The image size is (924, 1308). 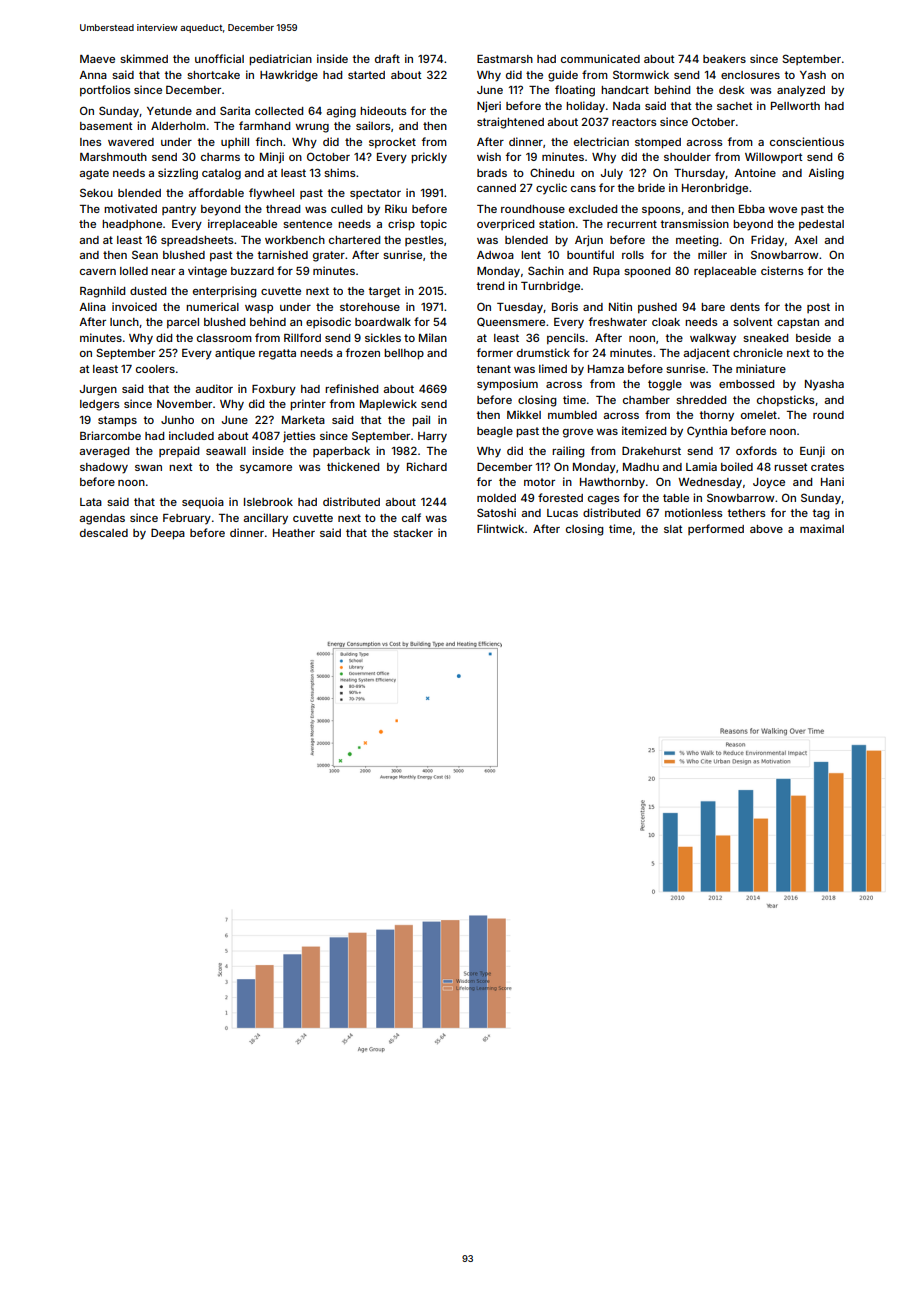 I want to click on pail, so click(x=421, y=421).
